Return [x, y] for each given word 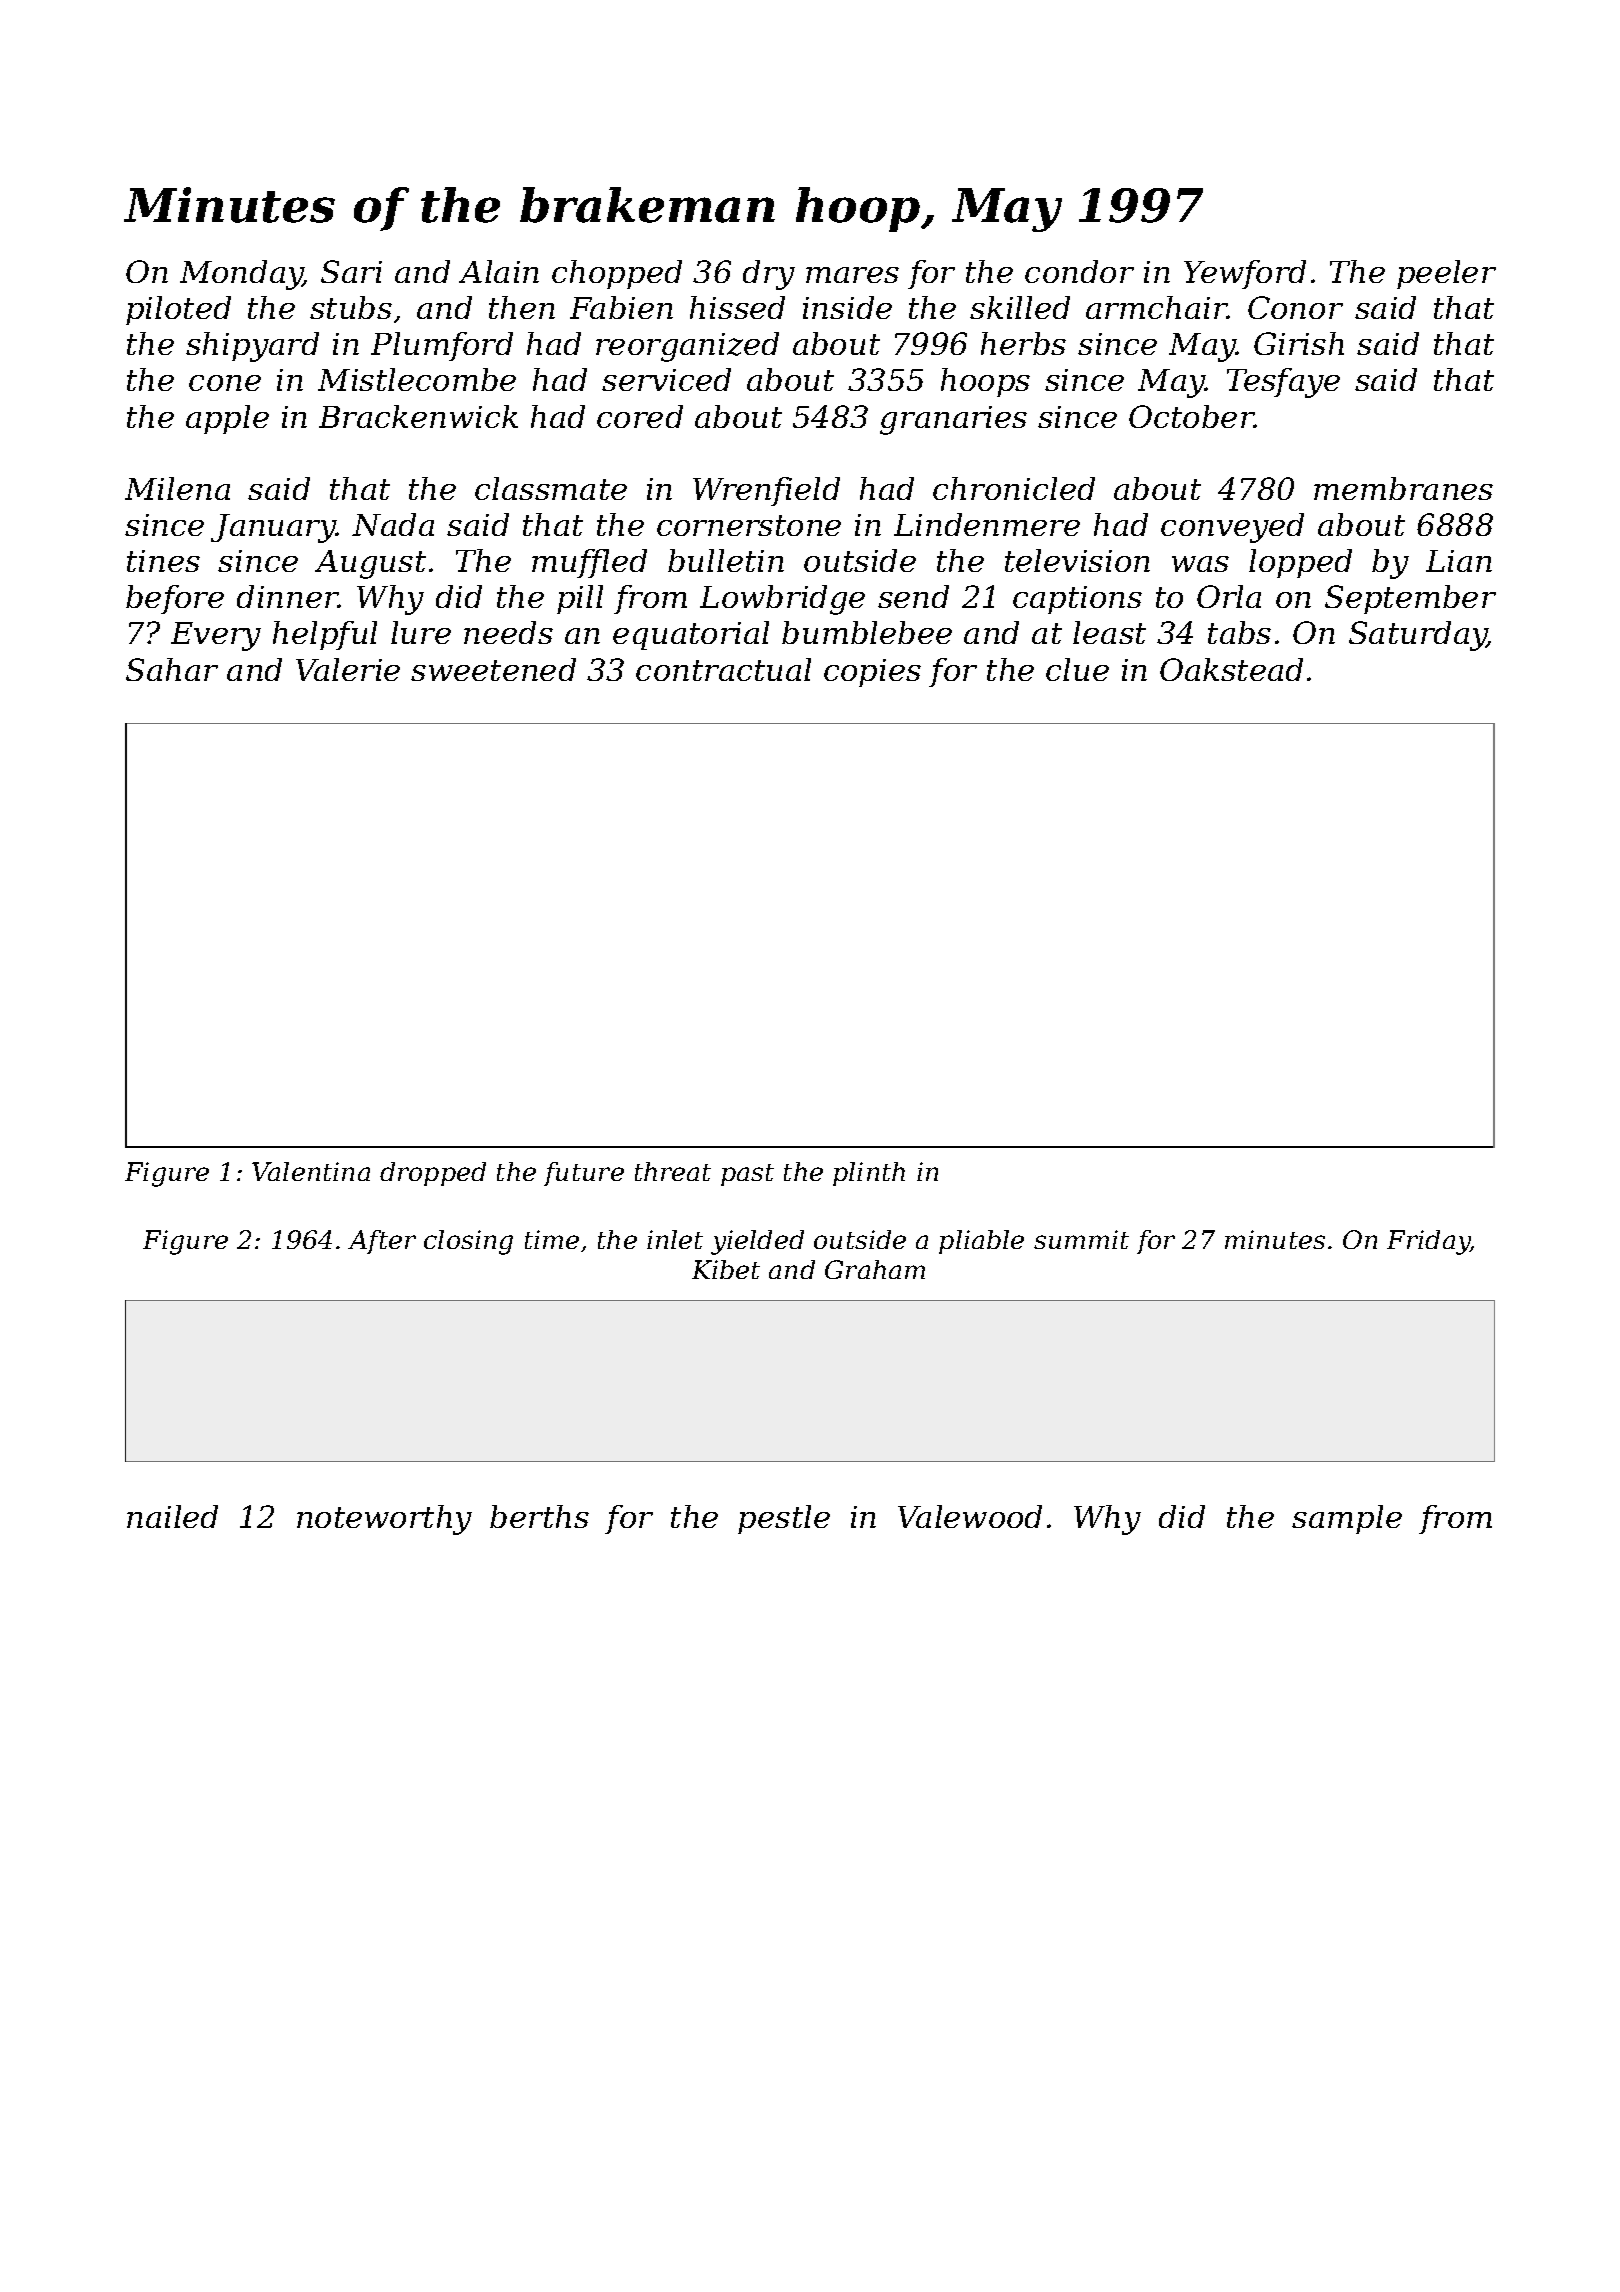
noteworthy [384, 1520]
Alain [499, 271]
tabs [1239, 632]
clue [1077, 669]
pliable [981, 1242]
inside [847, 307]
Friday [1428, 1242]
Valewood [970, 1516]
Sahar [172, 669]
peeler [1446, 274]
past [747, 1175]
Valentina [311, 1171]
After [382, 1242]
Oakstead [1231, 669]
